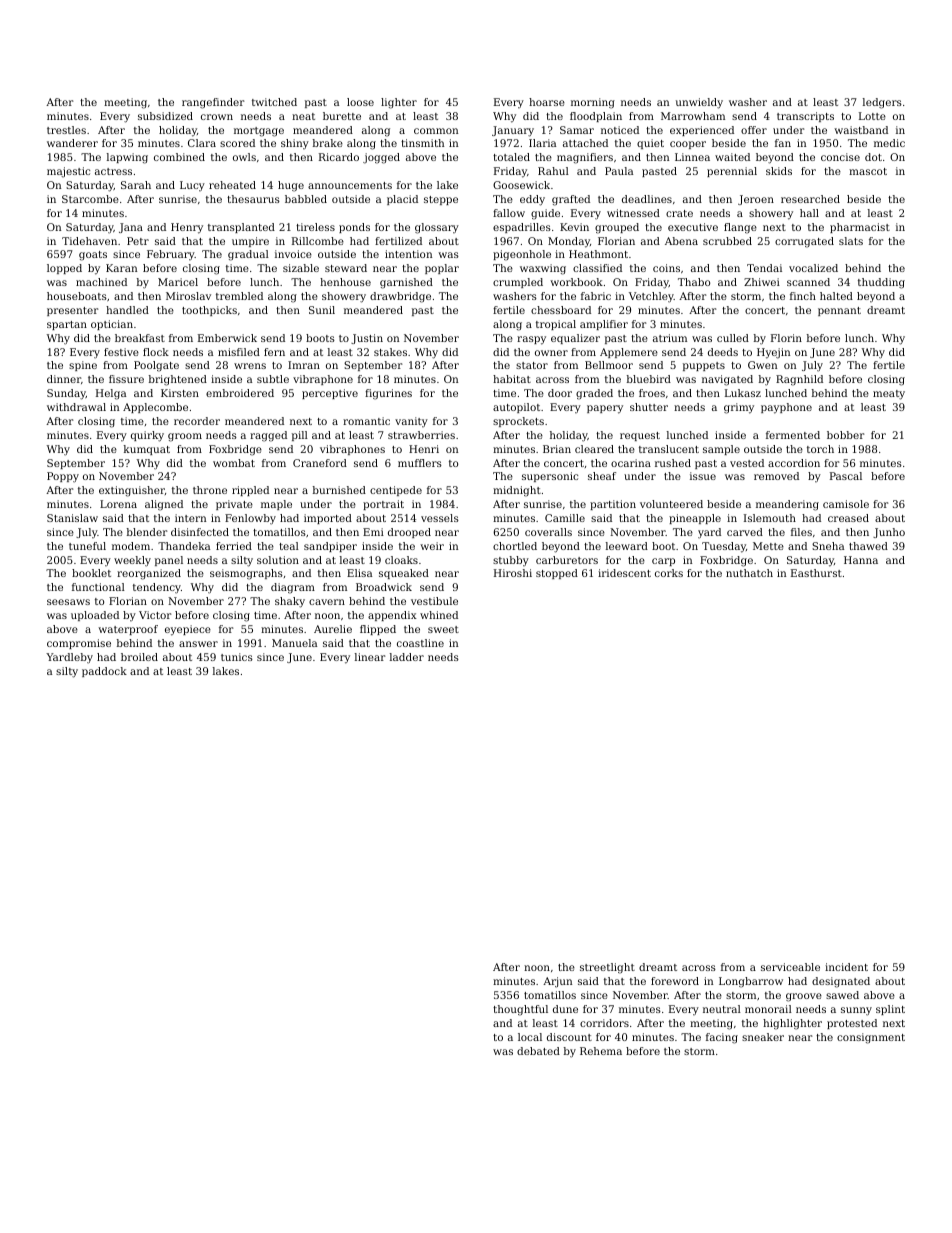 The width and height of the screenshot is (952, 1233). What do you see at coordinates (64, 269) in the screenshot?
I see `lopped` at bounding box center [64, 269].
